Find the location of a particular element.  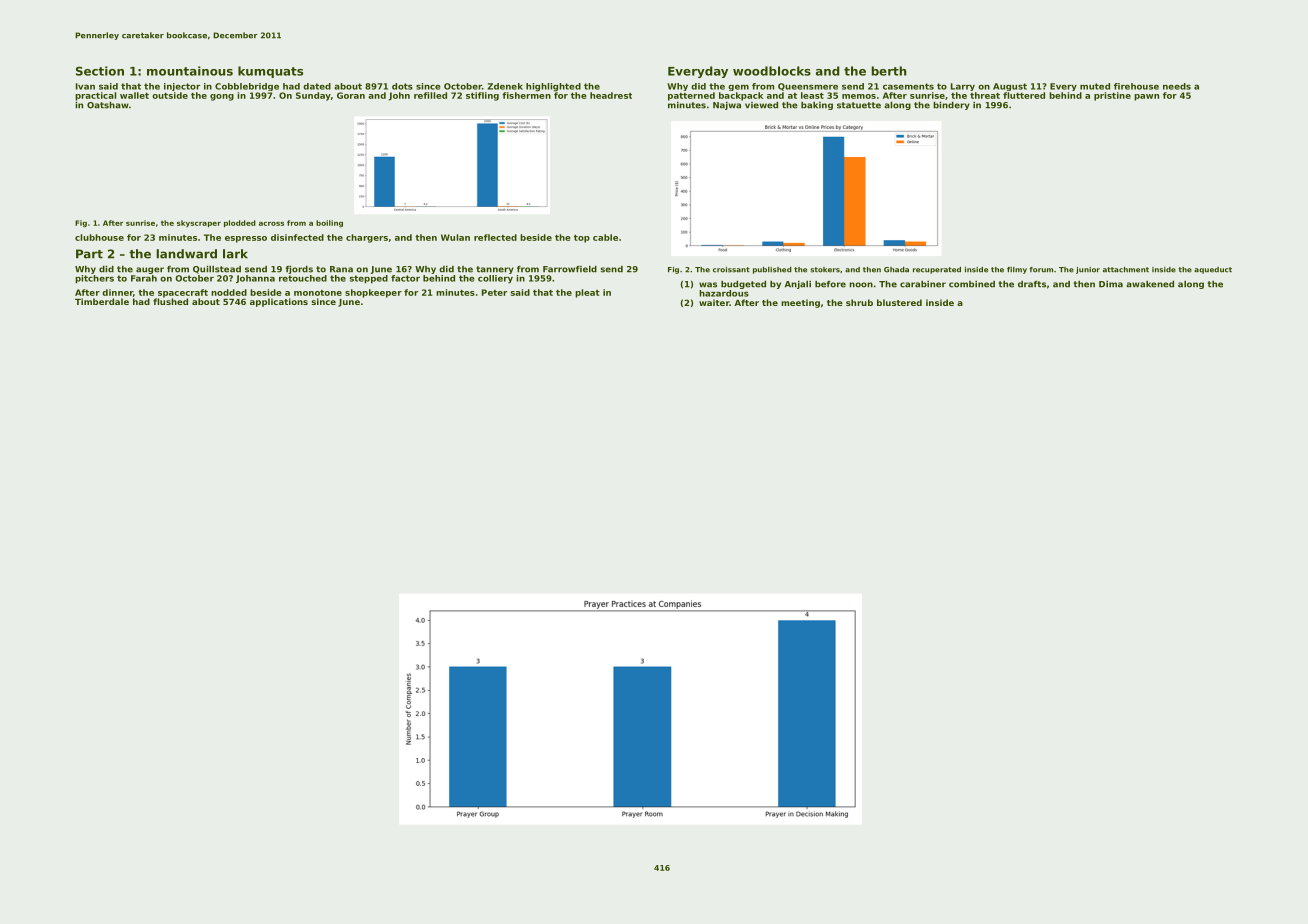

stifling is located at coordinates (482, 96).
